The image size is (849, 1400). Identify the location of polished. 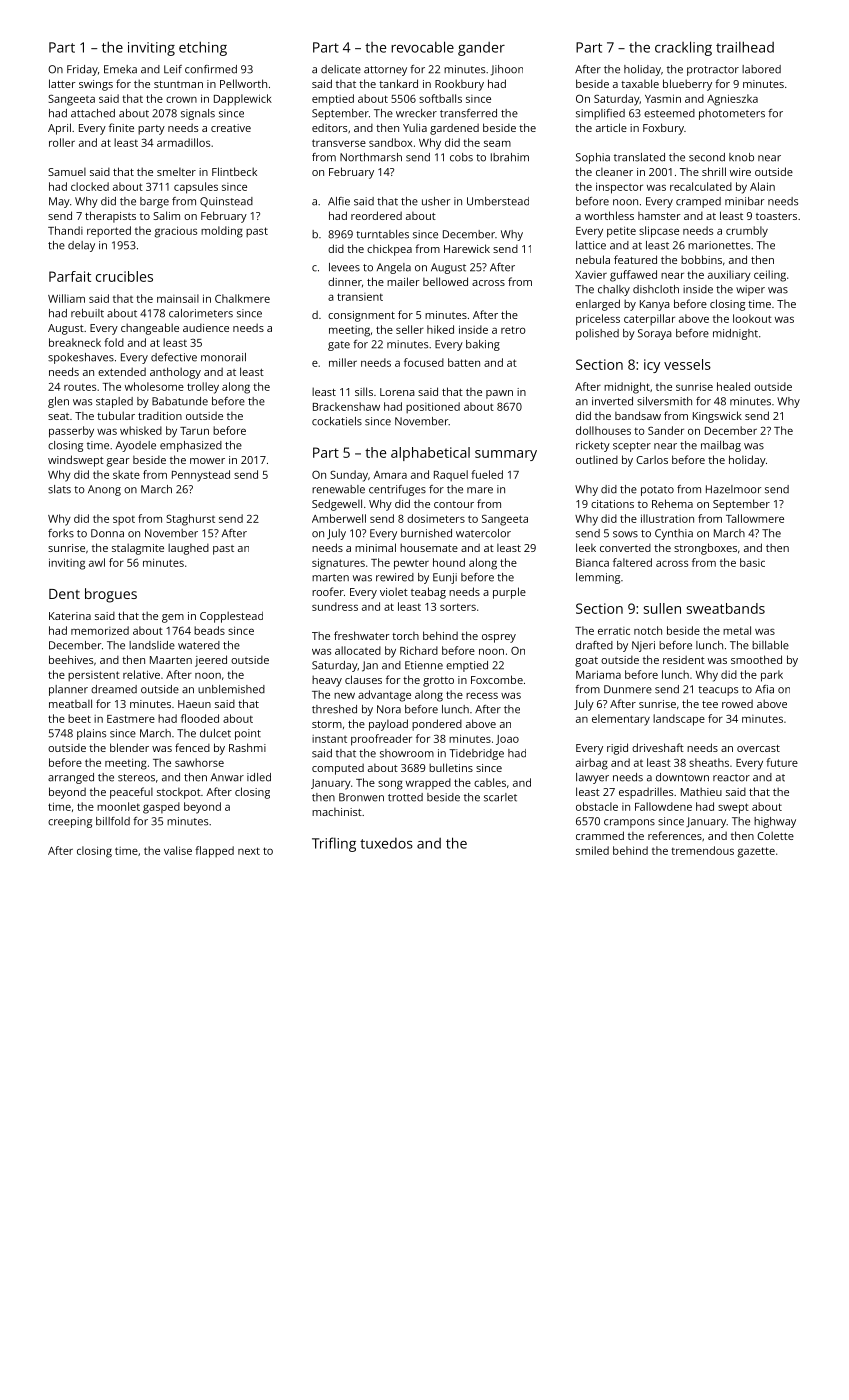
(597, 334).
